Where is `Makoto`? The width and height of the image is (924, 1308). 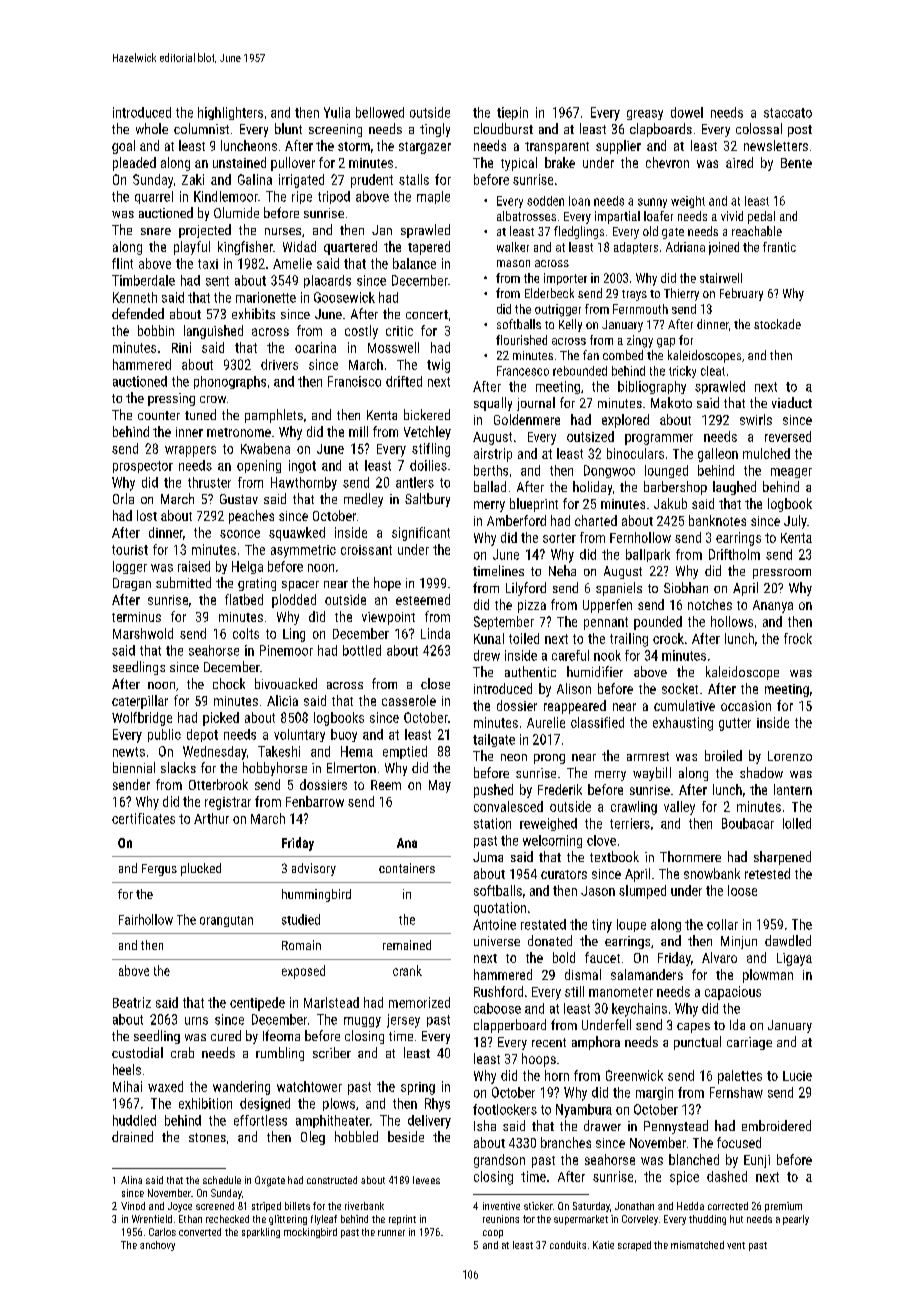 Makoto is located at coordinates (671, 402).
